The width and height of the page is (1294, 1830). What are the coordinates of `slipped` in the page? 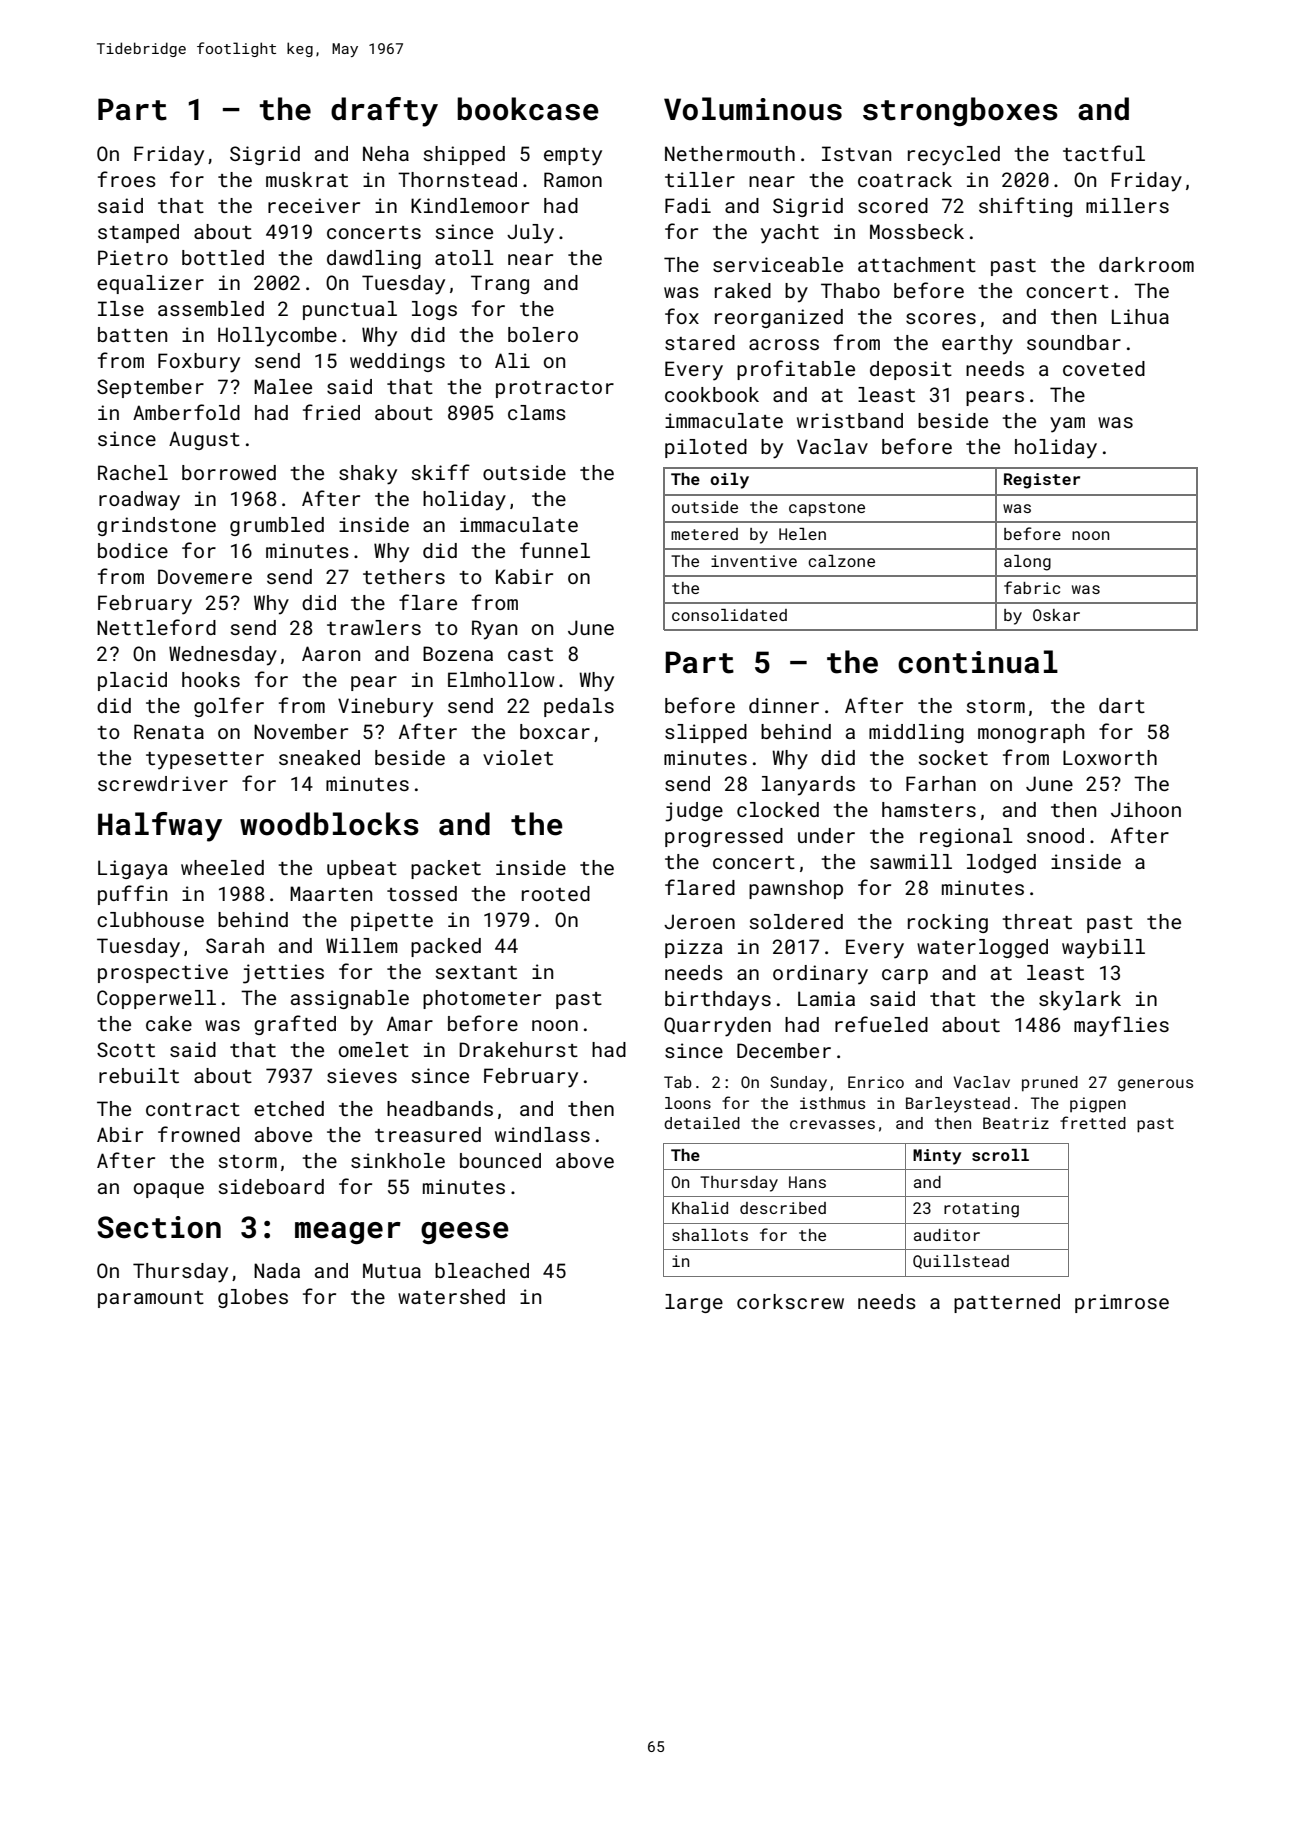 It's located at (706, 733).
